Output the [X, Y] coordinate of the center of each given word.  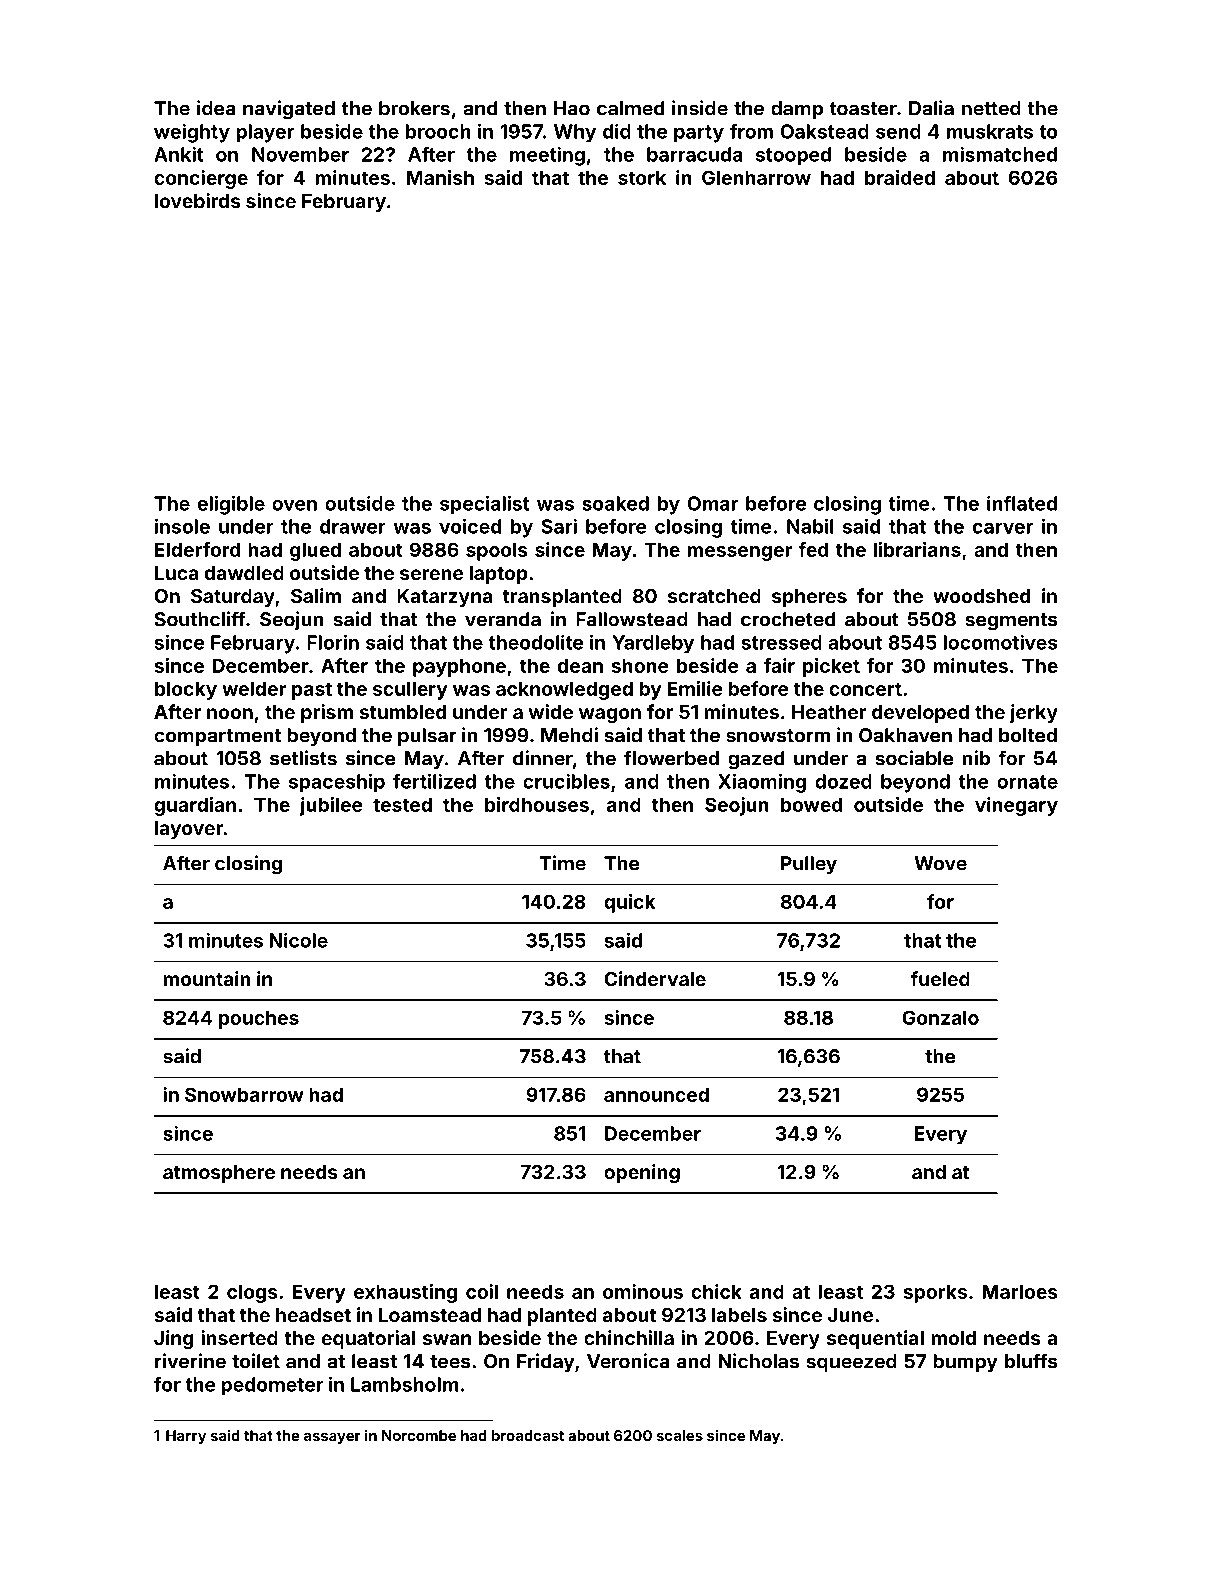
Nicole [299, 940]
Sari [559, 526]
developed [920, 714]
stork [642, 177]
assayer [332, 1438]
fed [813, 549]
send [898, 131]
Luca [177, 573]
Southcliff [200, 619]
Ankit [179, 154]
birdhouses [537, 804]
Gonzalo [940, 1017]
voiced [470, 526]
